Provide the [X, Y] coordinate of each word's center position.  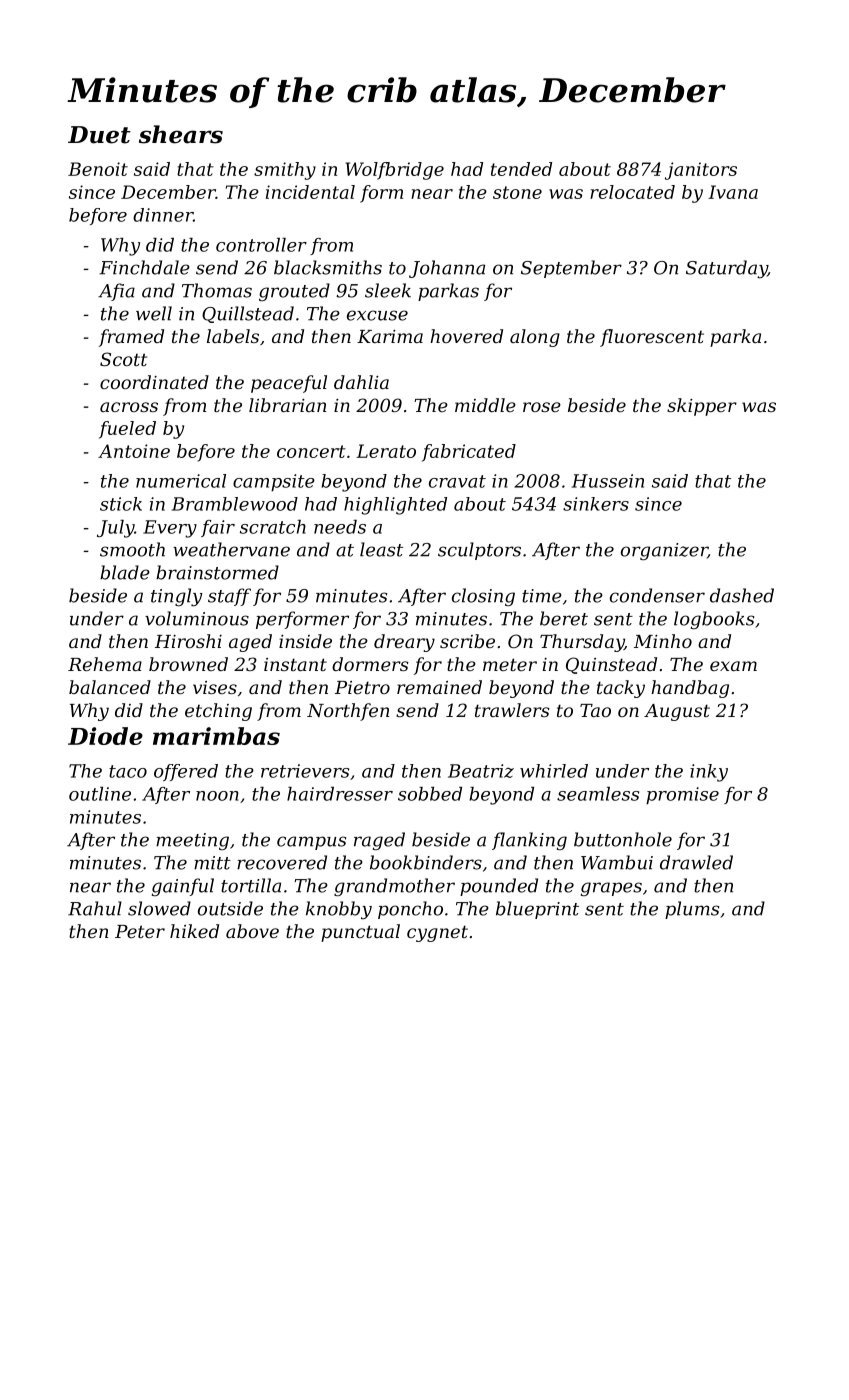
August [677, 712]
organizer [664, 551]
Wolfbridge [394, 171]
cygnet [437, 933]
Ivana [733, 192]
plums [692, 910]
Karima [390, 336]
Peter [140, 931]
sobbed [430, 794]
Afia [116, 292]
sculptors [479, 551]
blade [125, 572]
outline [100, 794]
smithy [285, 171]
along [535, 338]
